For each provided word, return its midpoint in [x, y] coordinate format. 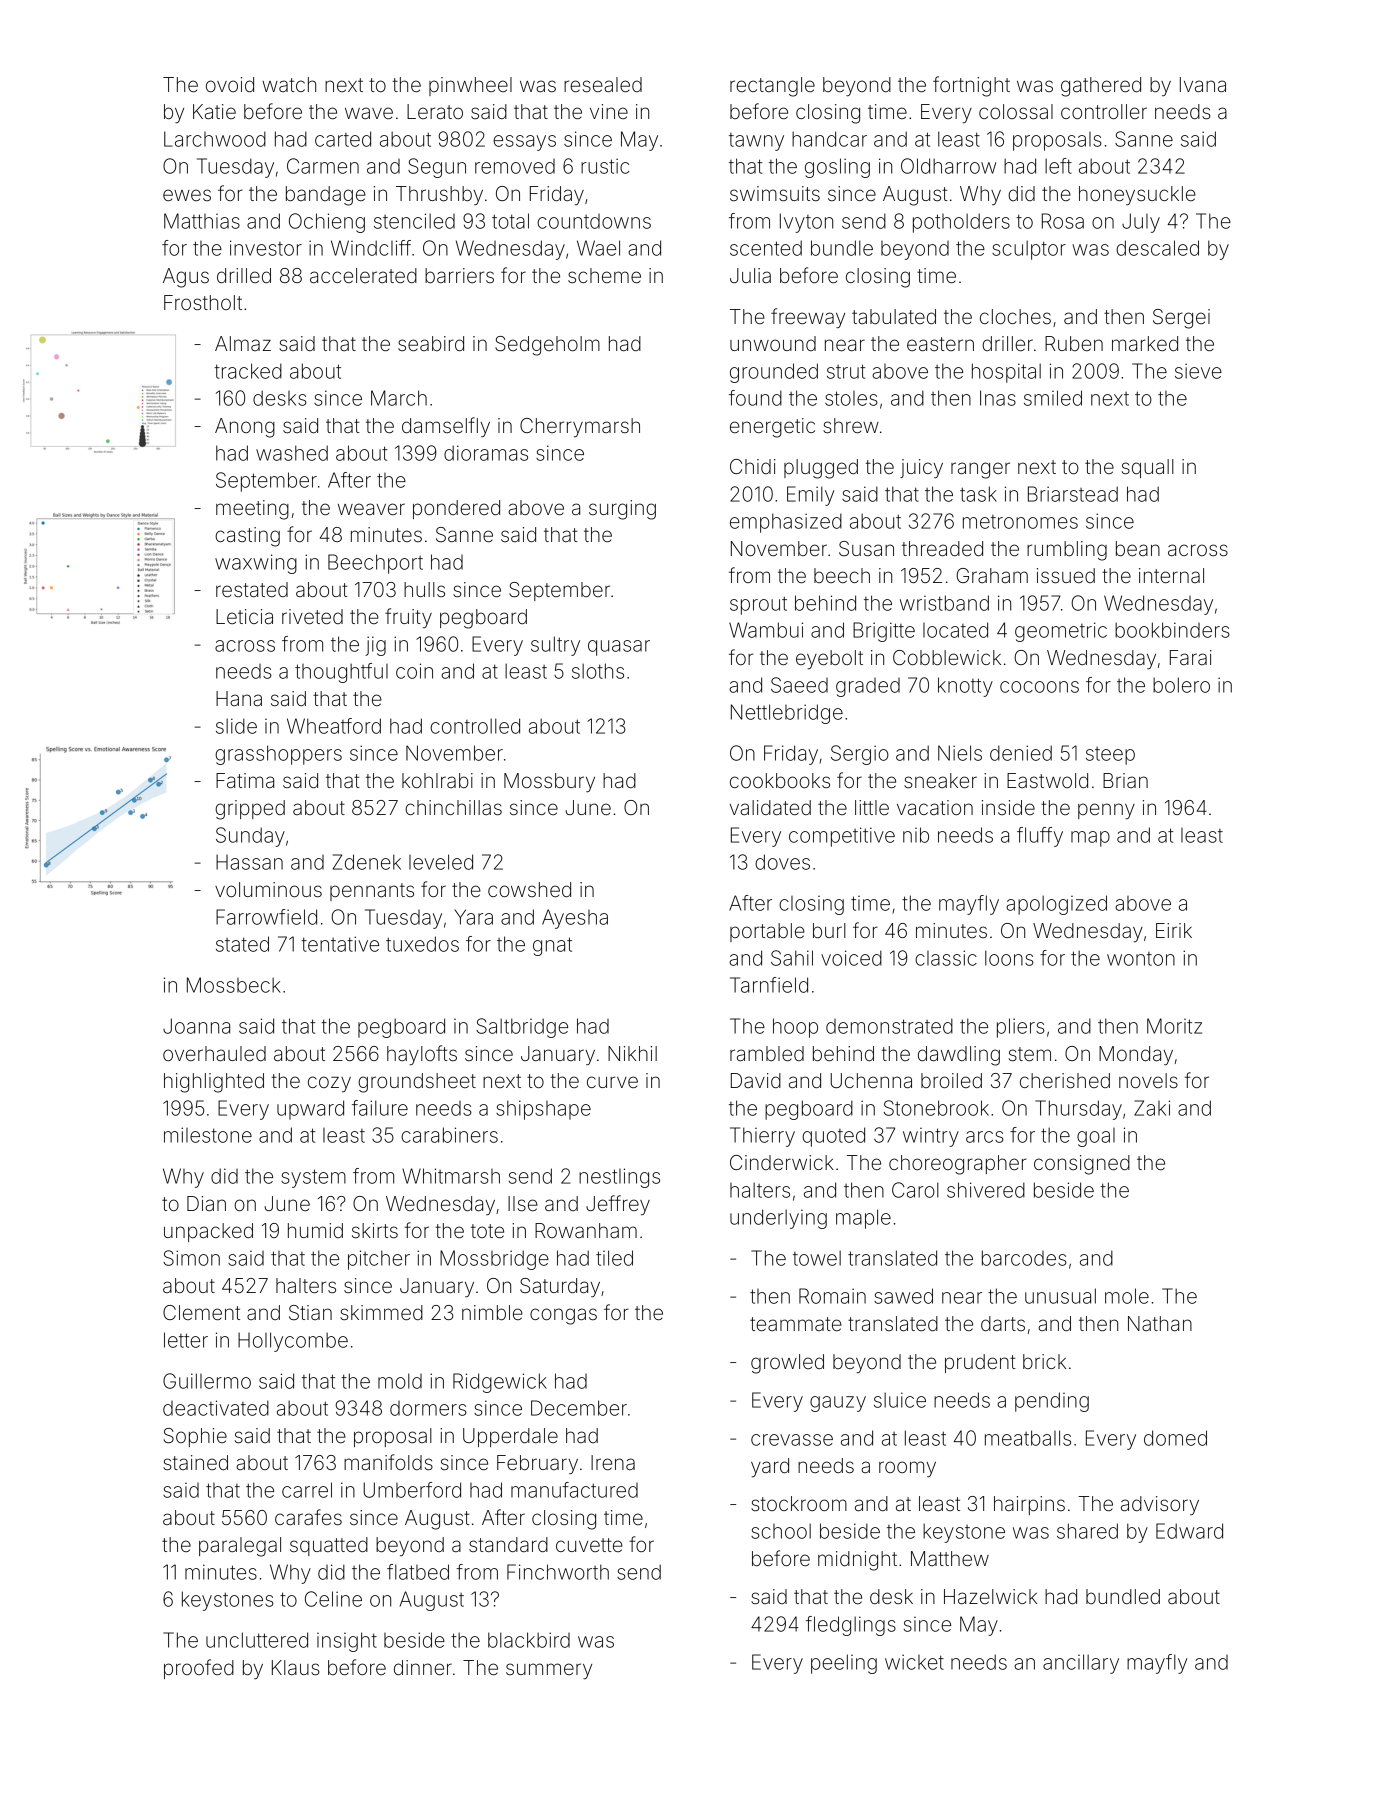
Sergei [1181, 319]
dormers [428, 1408]
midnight [857, 1561]
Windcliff [371, 248]
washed [292, 453]
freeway [808, 318]
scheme [604, 275]
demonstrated [889, 1026]
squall [1148, 468]
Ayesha [575, 919]
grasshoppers [278, 755]
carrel [307, 1490]
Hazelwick [990, 1596]
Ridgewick [500, 1383]
